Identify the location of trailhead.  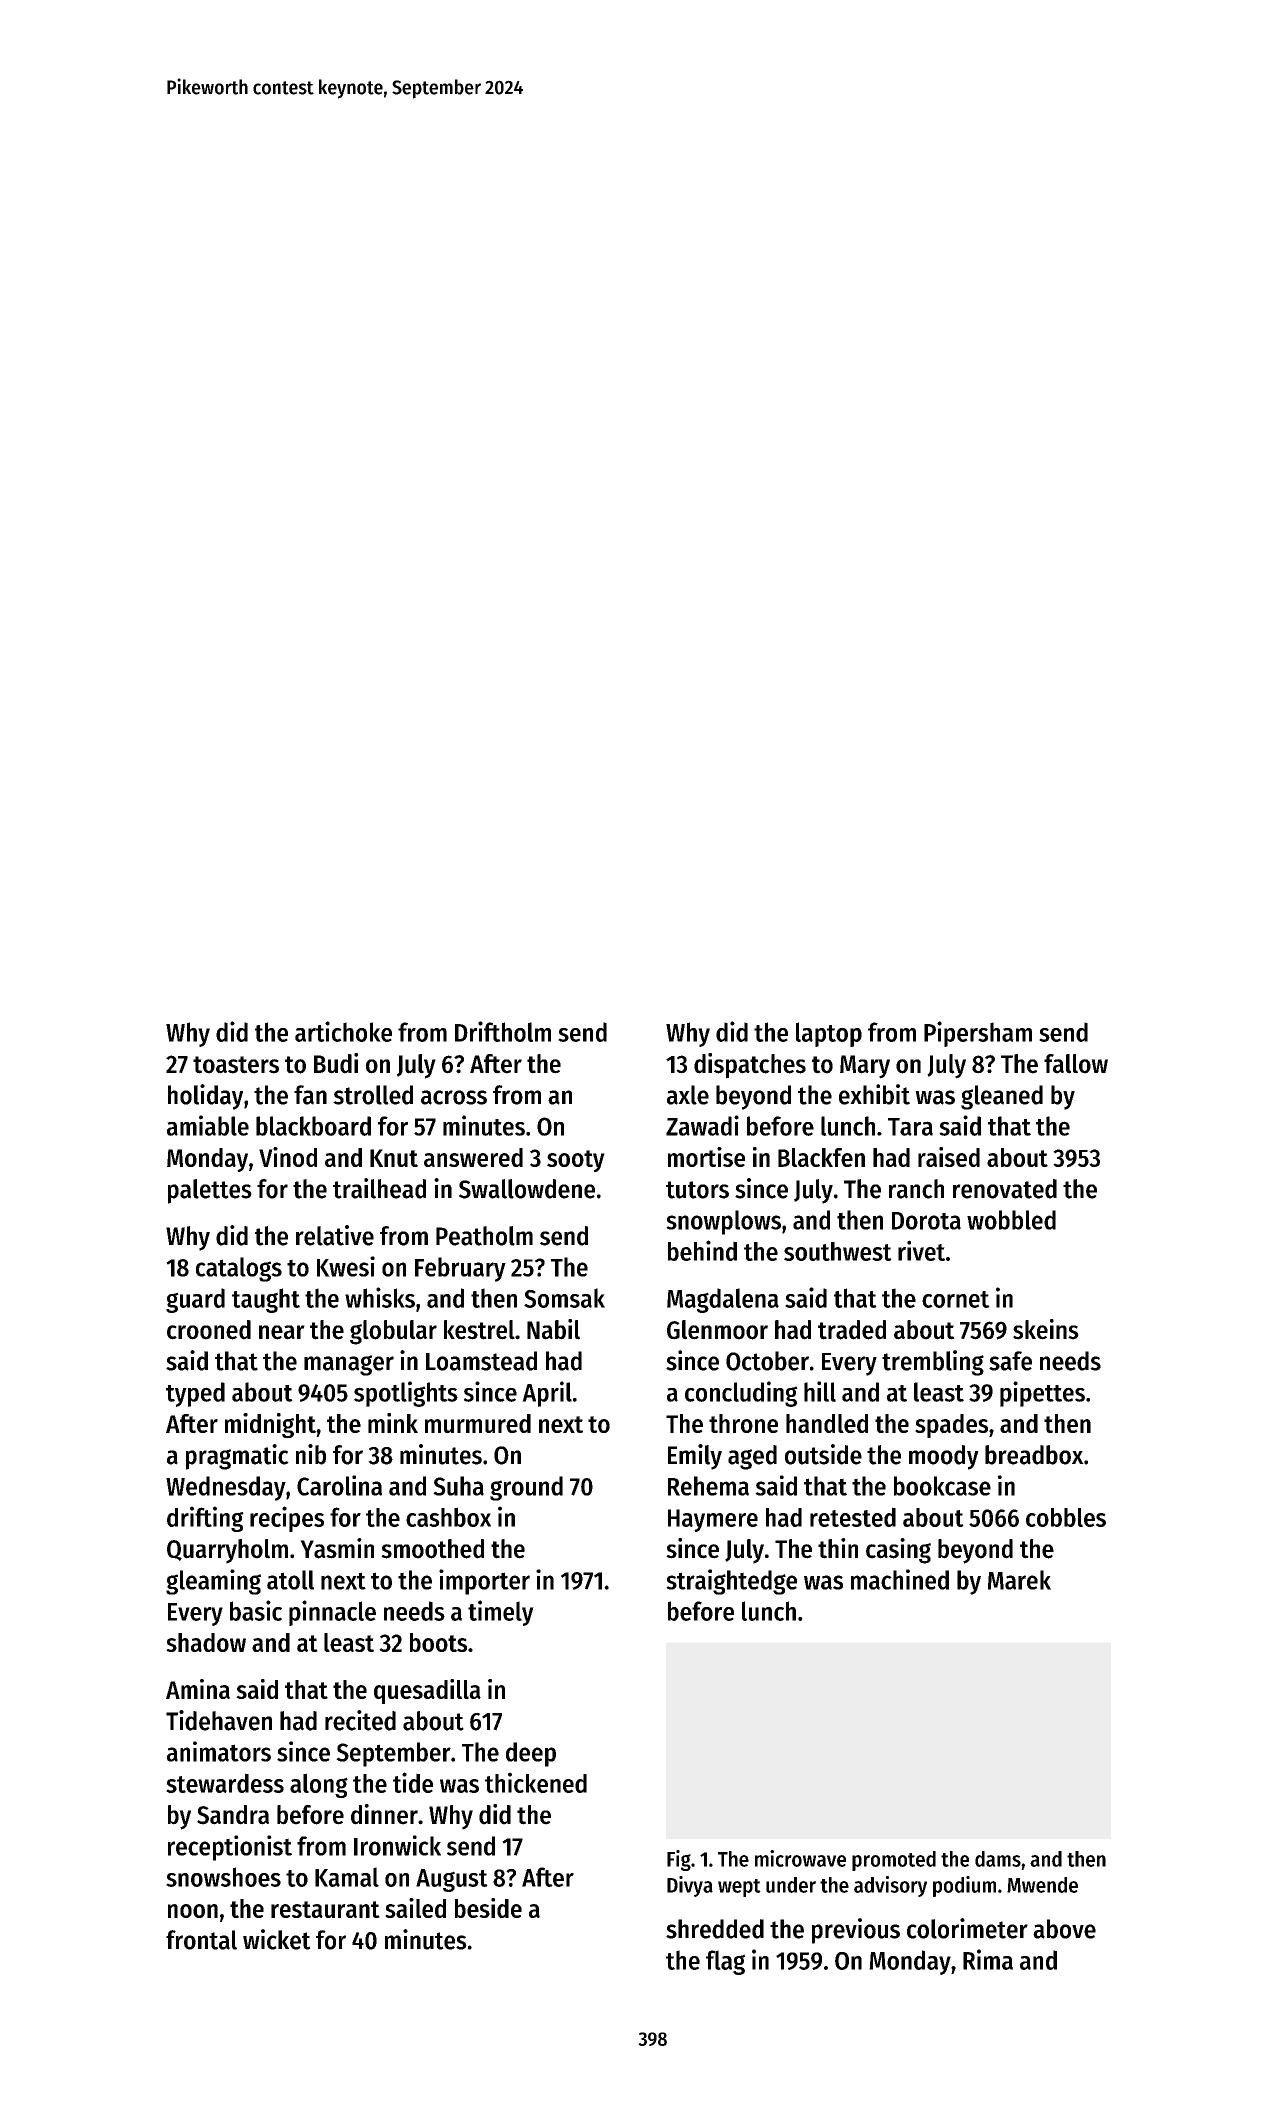
(379, 1188).
